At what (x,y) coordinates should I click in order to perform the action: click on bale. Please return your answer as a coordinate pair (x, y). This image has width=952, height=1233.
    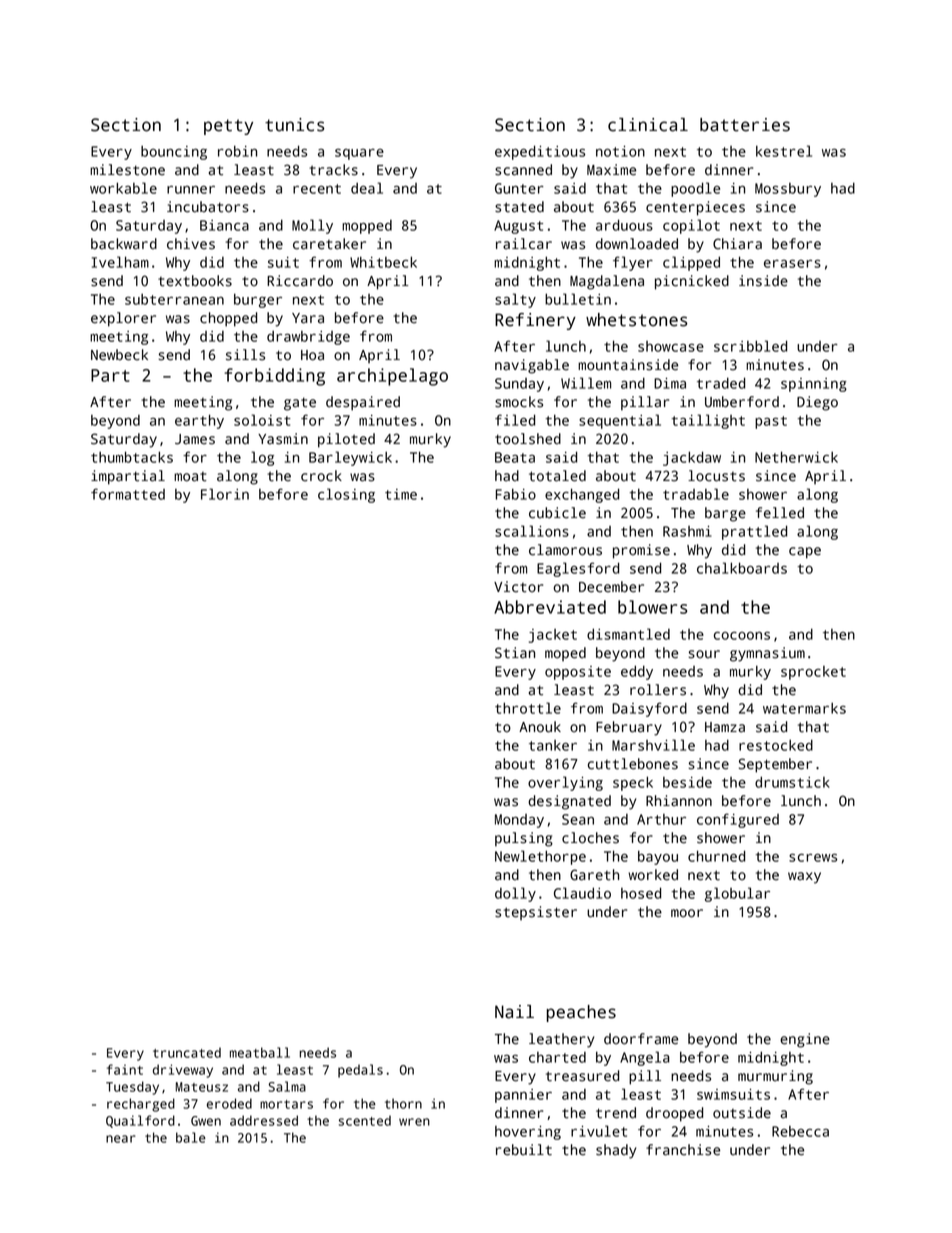
    Looking at the image, I should click on (191, 1137).
